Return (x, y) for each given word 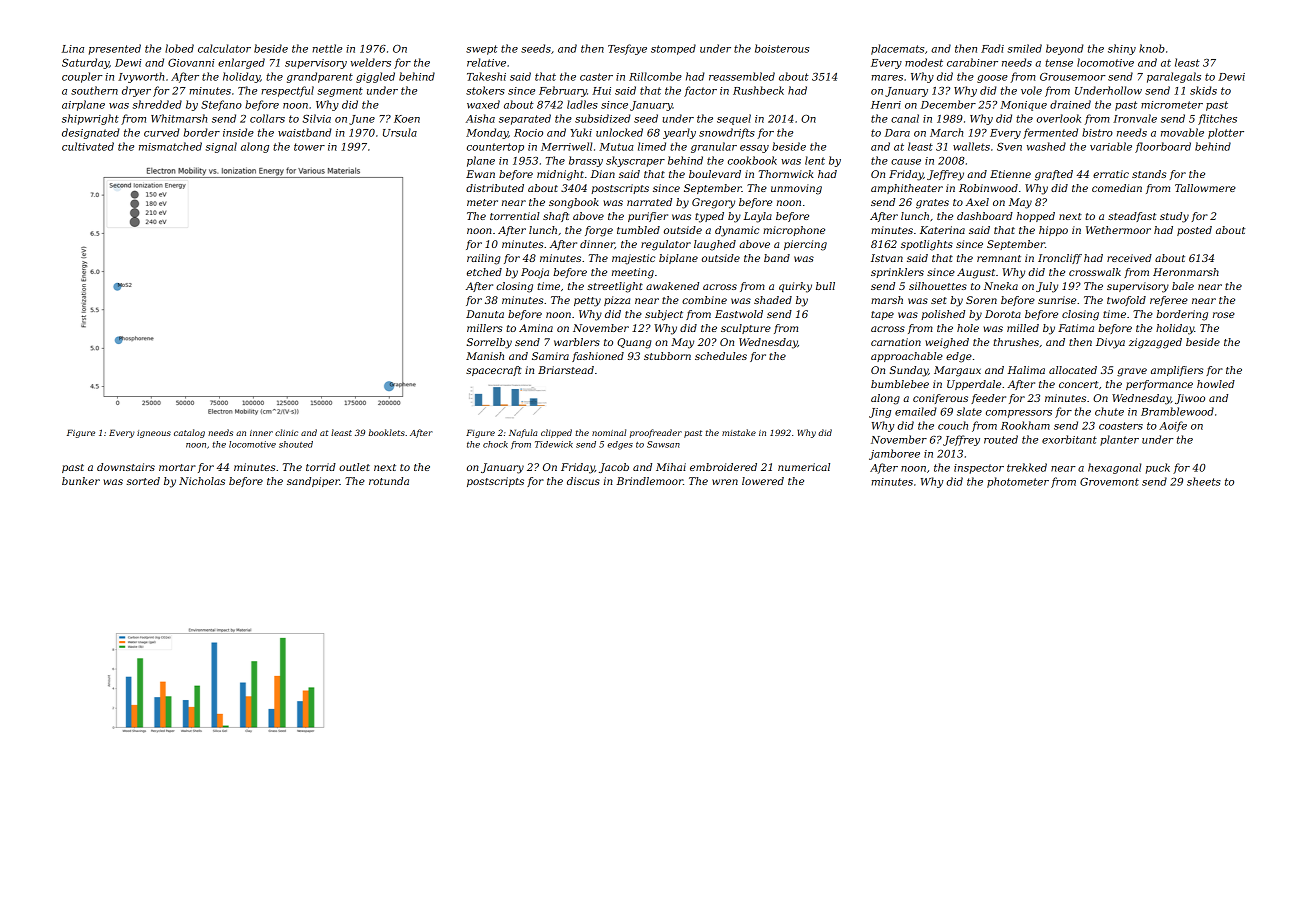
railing (483, 259)
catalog (189, 433)
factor (700, 91)
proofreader (656, 433)
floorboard (1163, 147)
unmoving (796, 189)
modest (924, 62)
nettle (327, 48)
